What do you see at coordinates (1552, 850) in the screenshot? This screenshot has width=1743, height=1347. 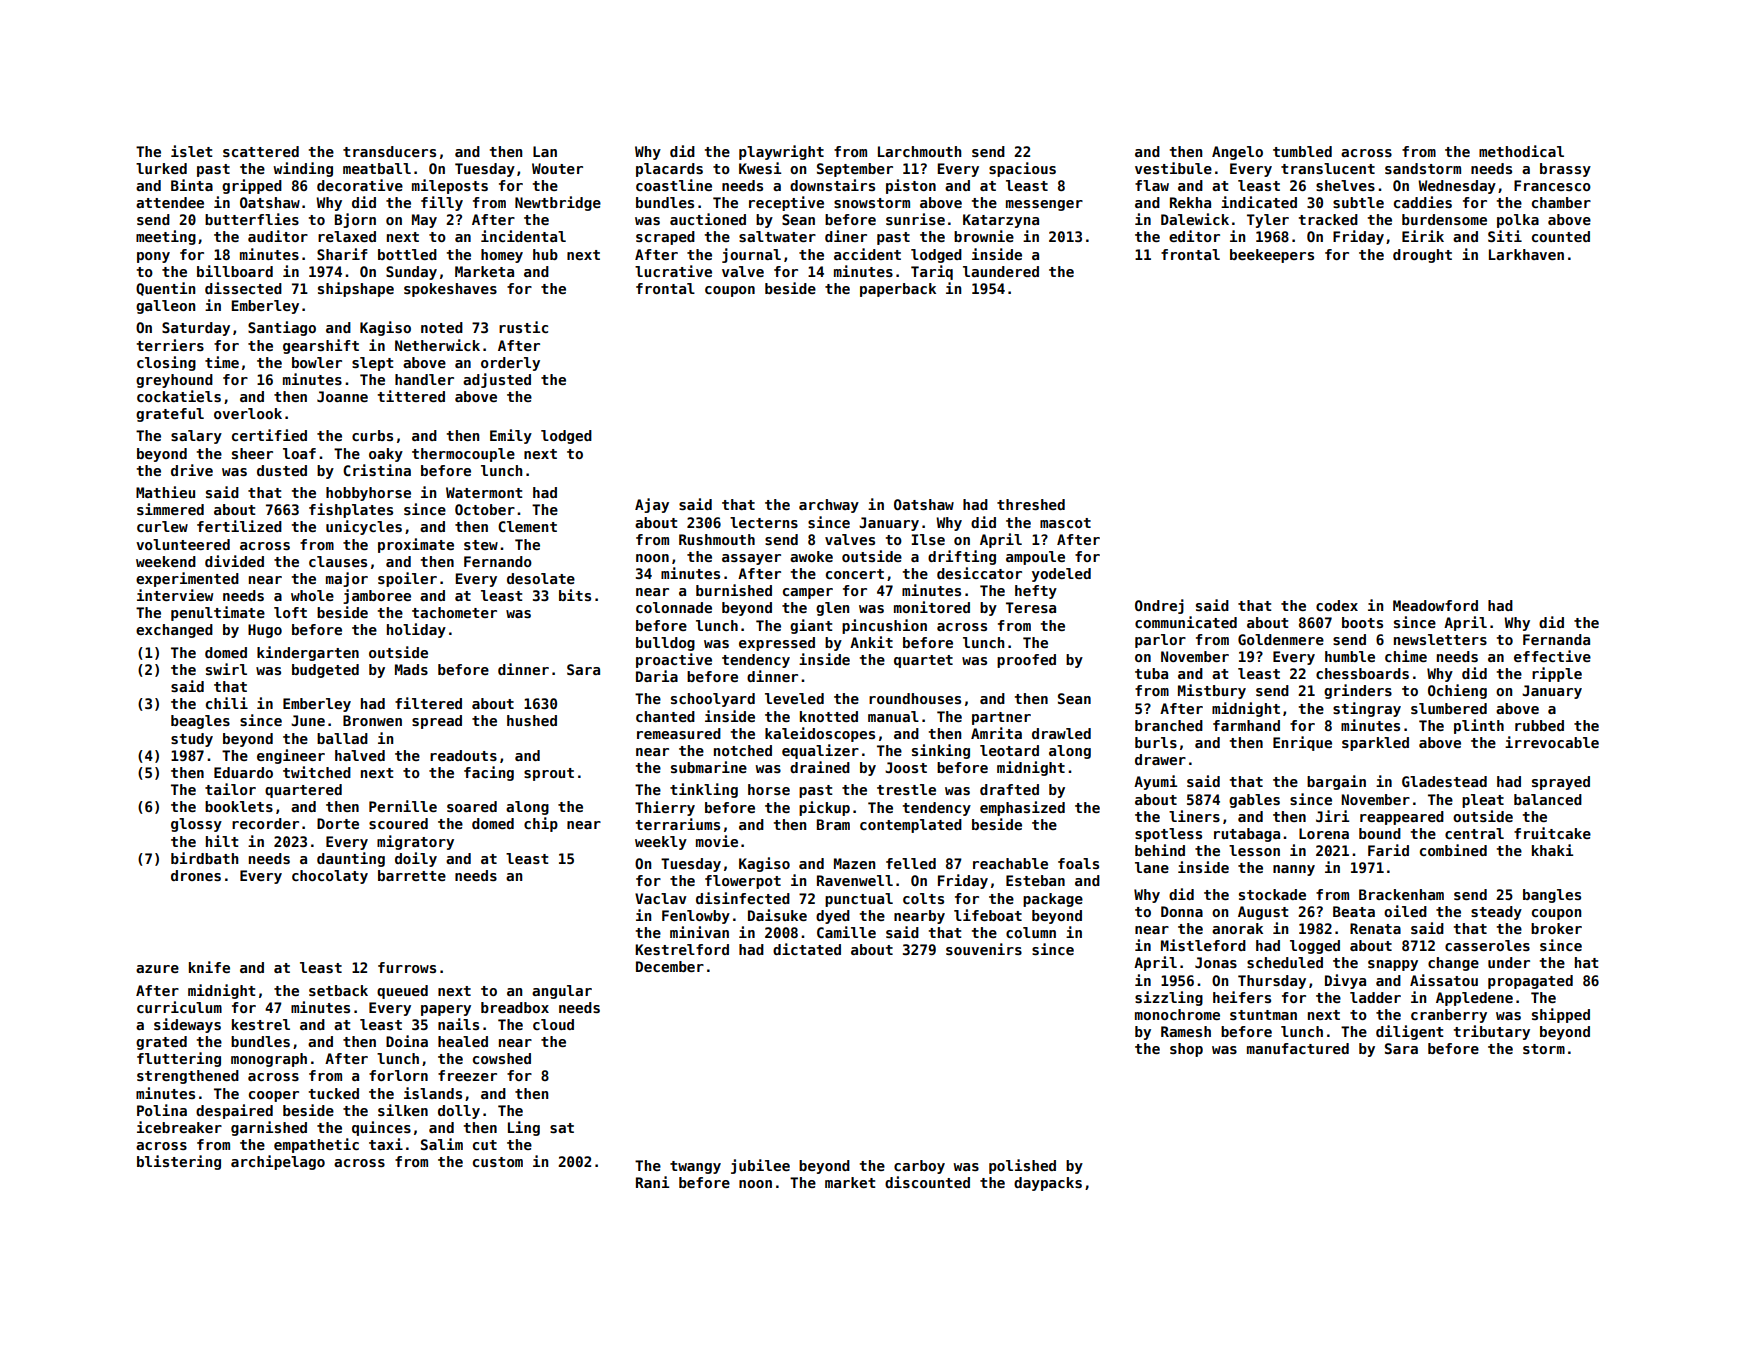 I see `khaki` at bounding box center [1552, 850].
